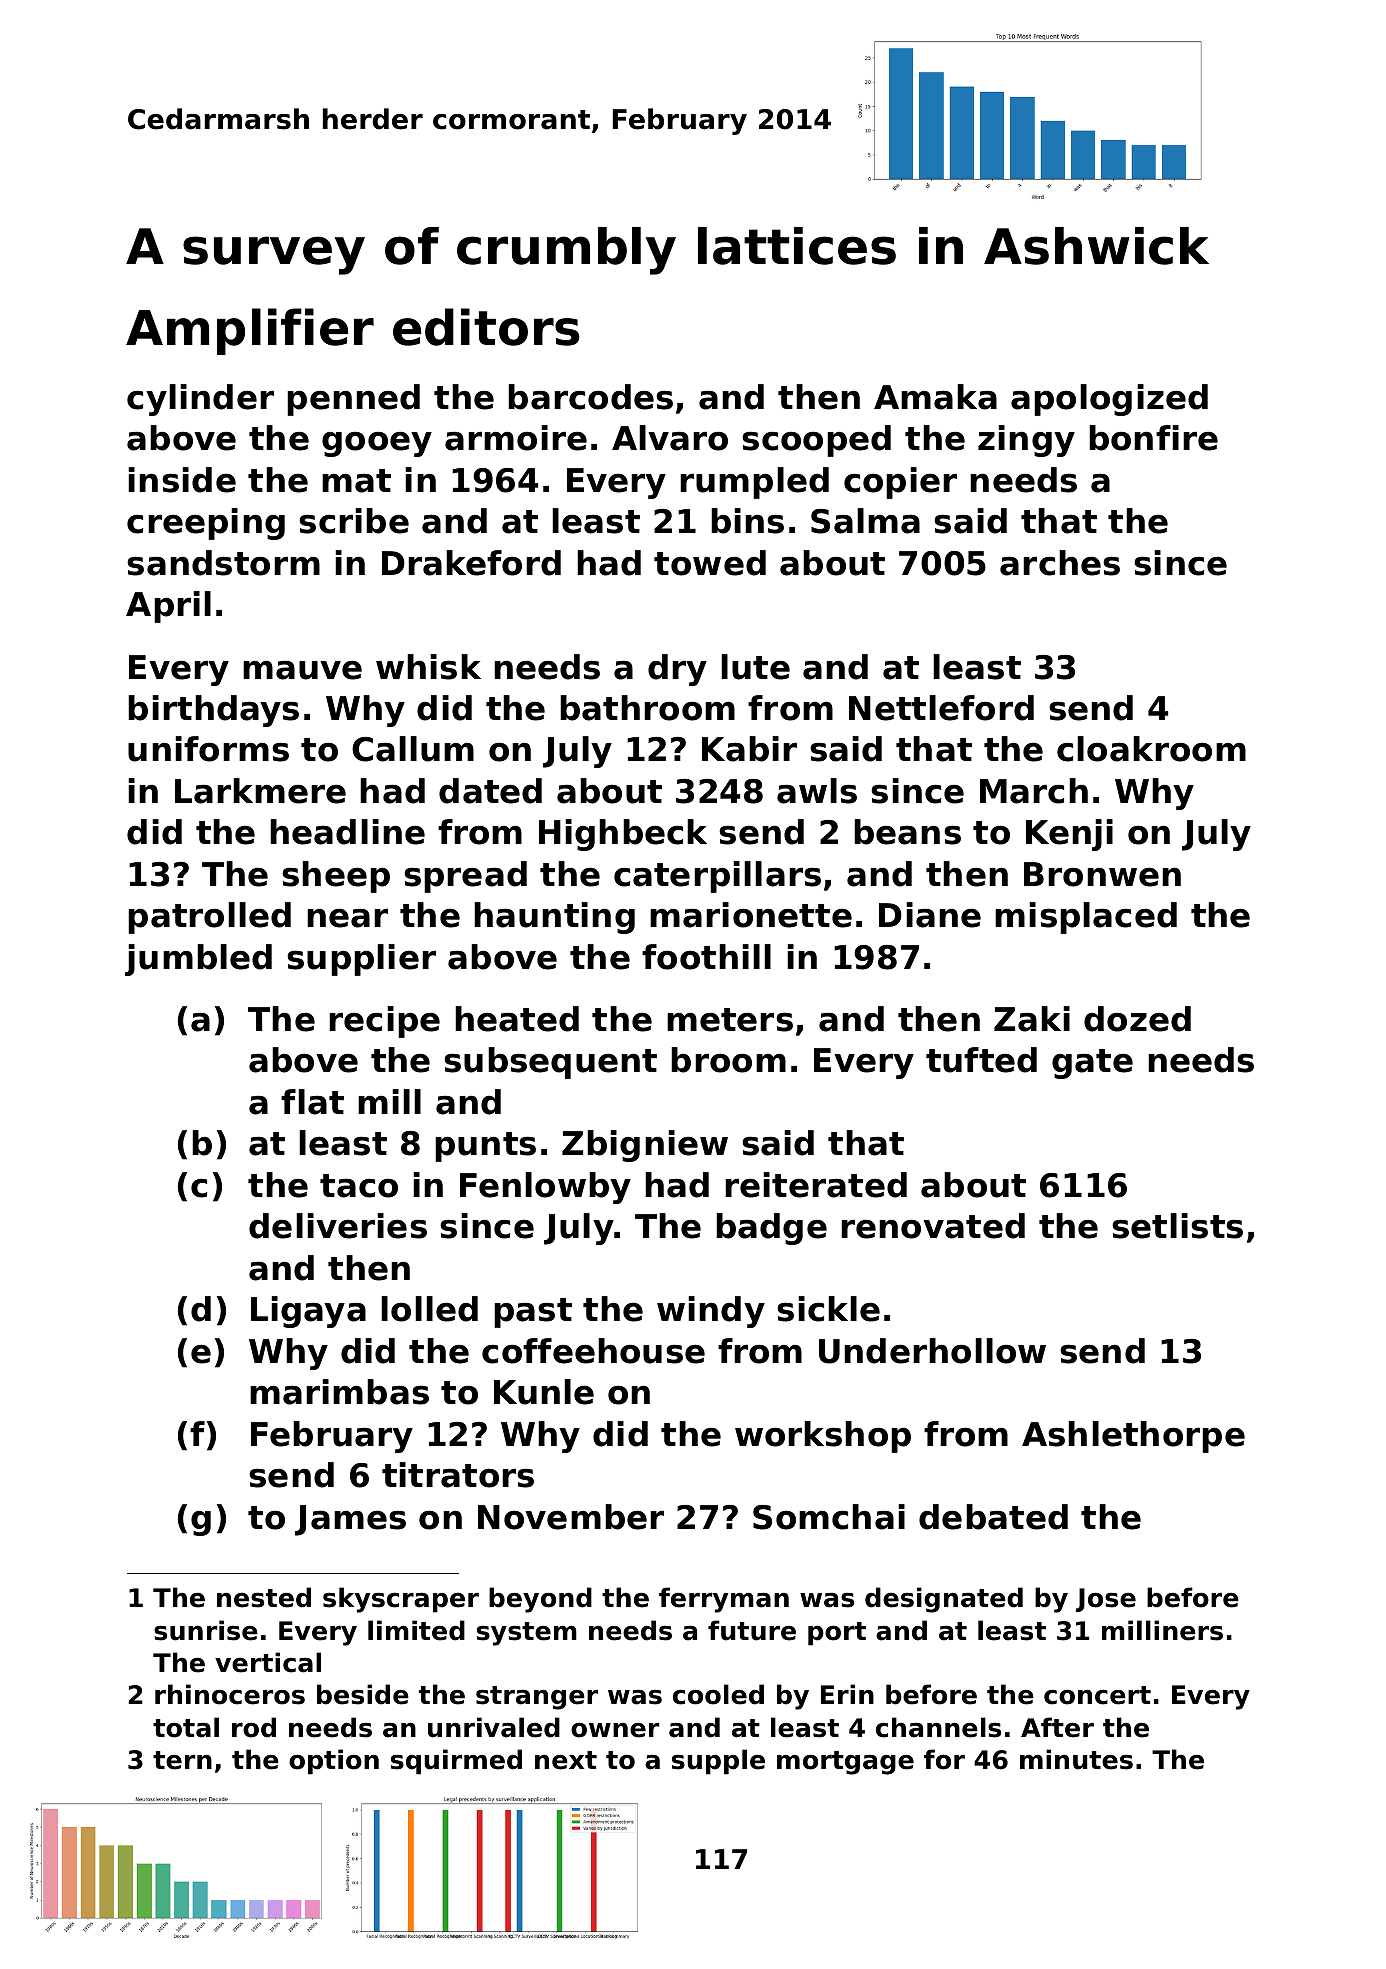  Describe the element at coordinates (312, 1102) in the screenshot. I see `flat` at that location.
